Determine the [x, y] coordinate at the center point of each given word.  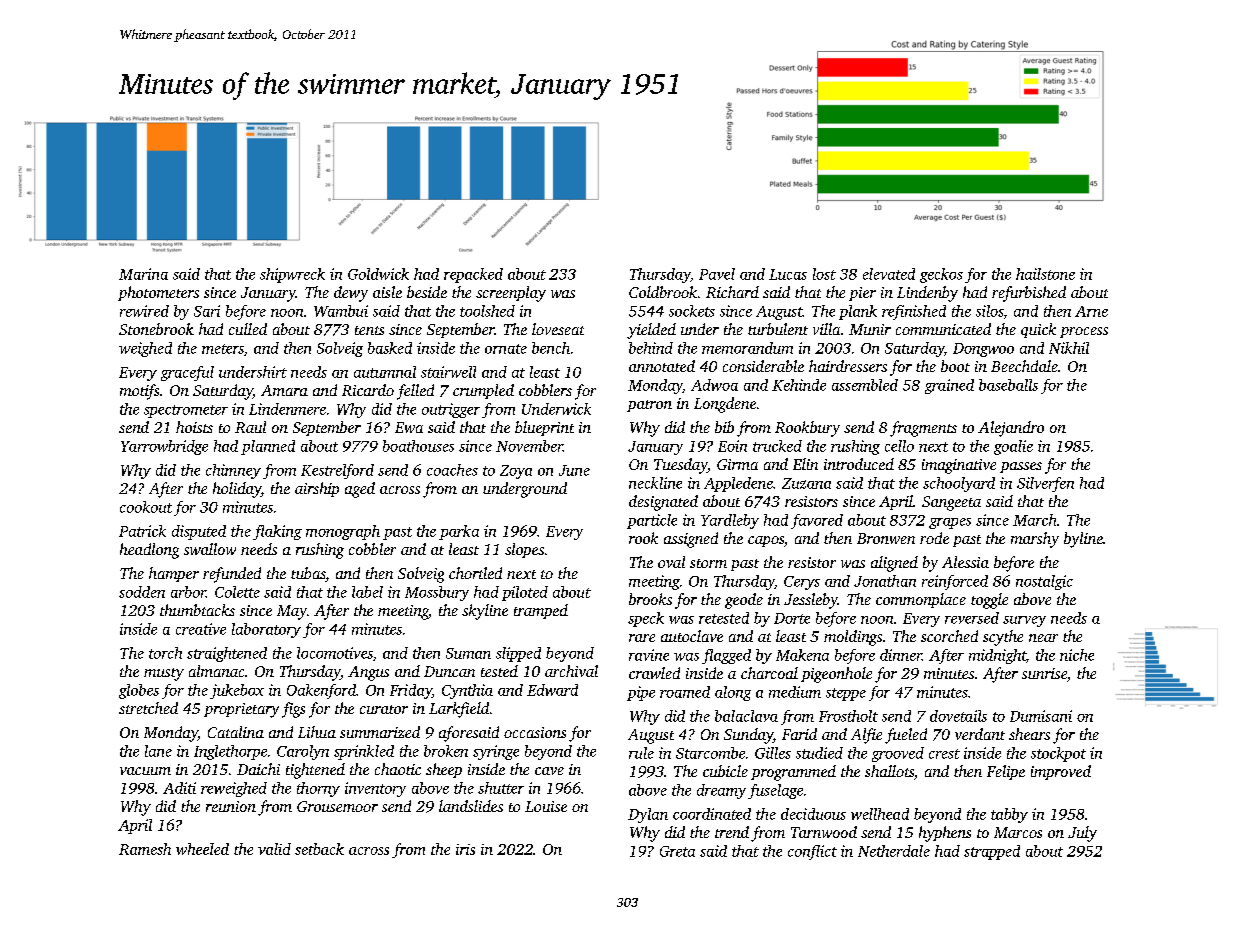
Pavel [717, 274]
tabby [1009, 815]
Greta [677, 851]
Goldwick [378, 274]
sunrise [1044, 673]
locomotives [335, 653]
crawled [654, 673]
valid [274, 849]
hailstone [1045, 274]
